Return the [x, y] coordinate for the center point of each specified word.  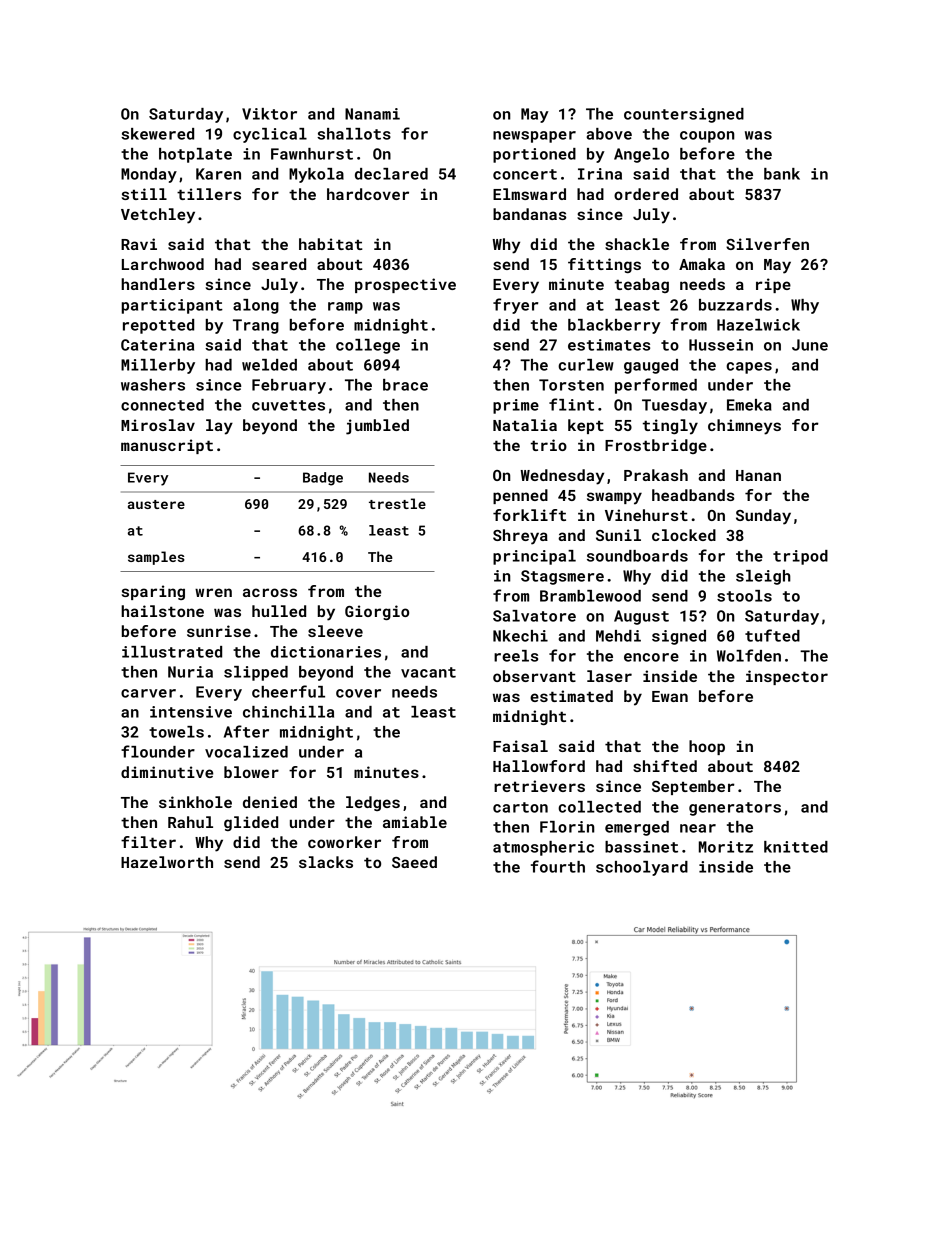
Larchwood [163, 264]
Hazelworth [167, 862]
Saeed [414, 862]
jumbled [377, 427]
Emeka [749, 405]
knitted [796, 847]
